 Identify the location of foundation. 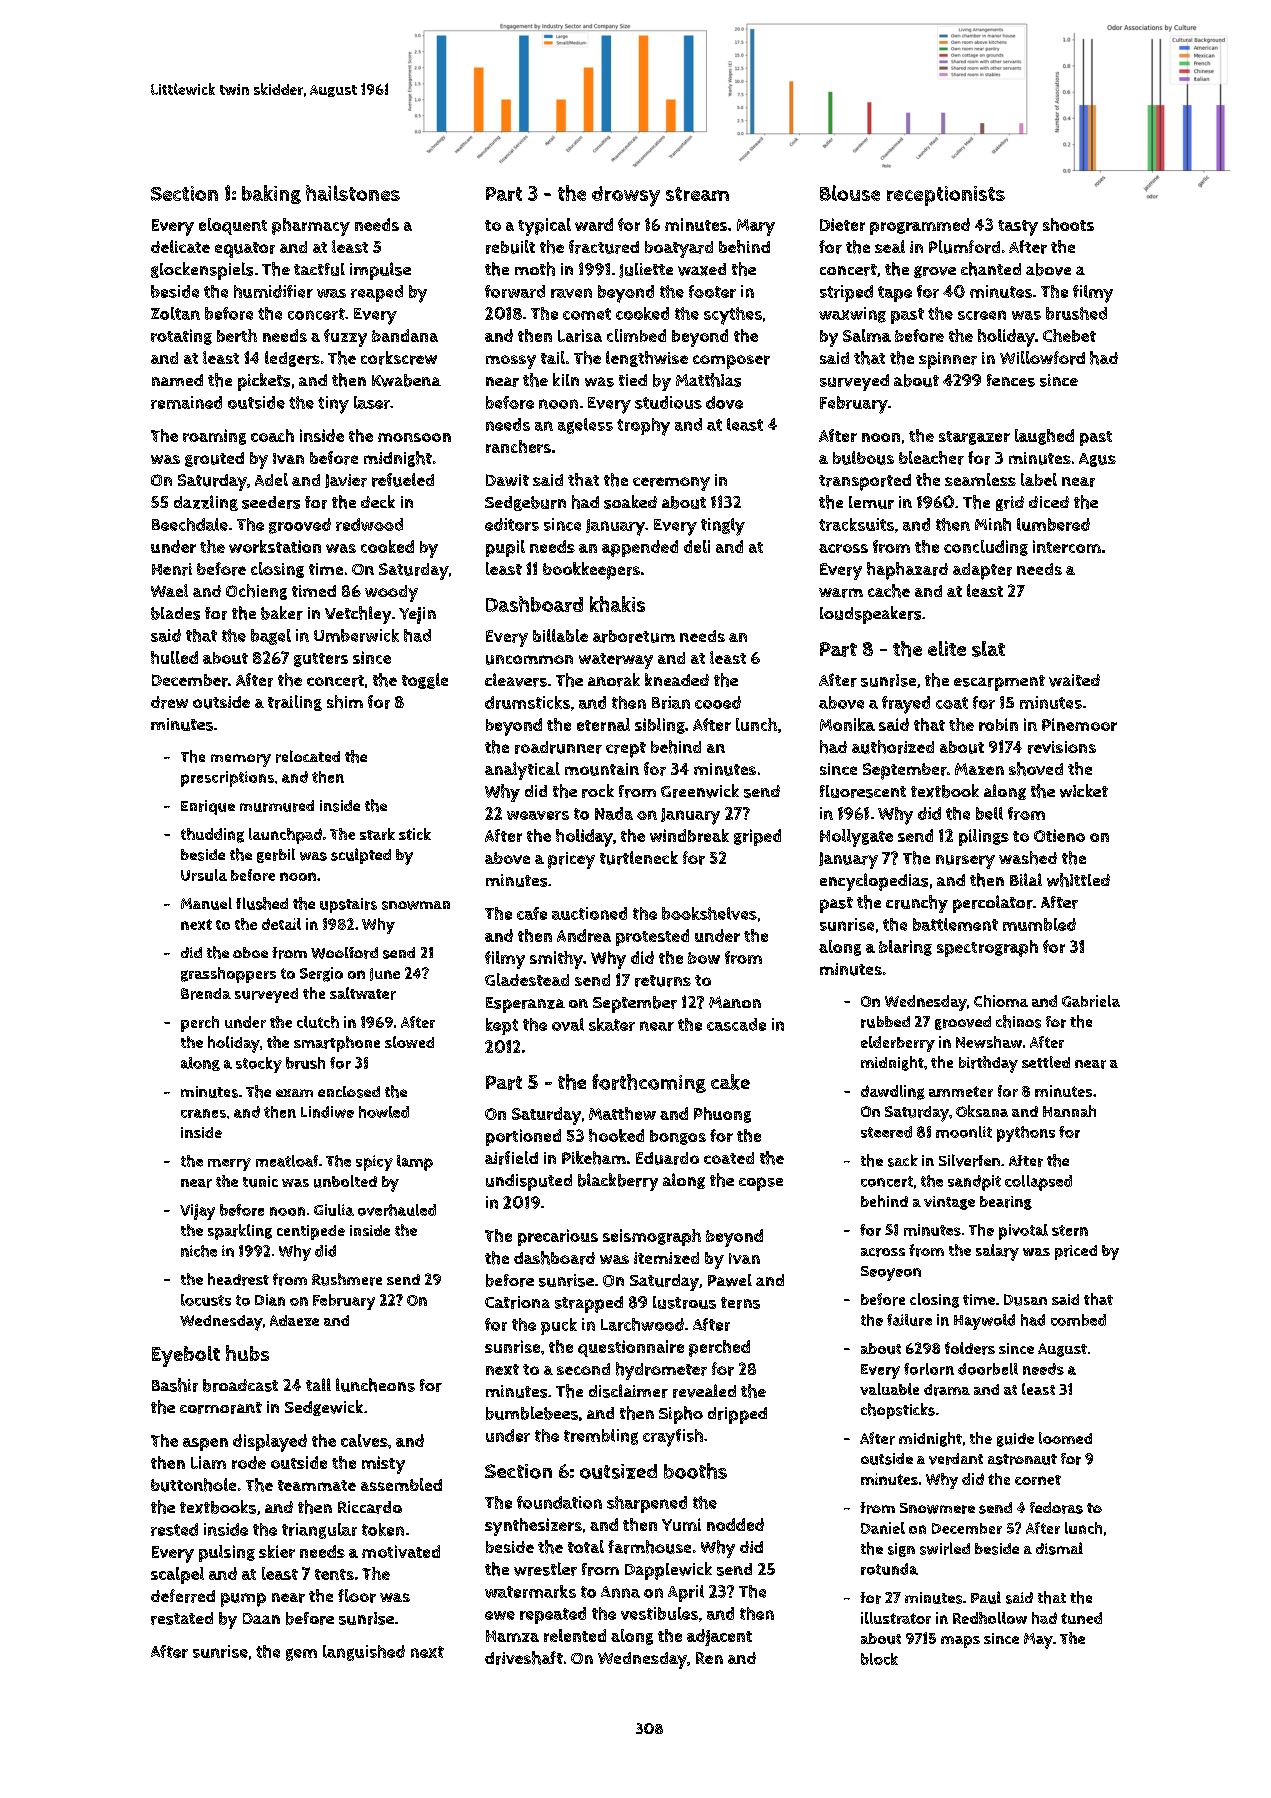
(559, 1502).
